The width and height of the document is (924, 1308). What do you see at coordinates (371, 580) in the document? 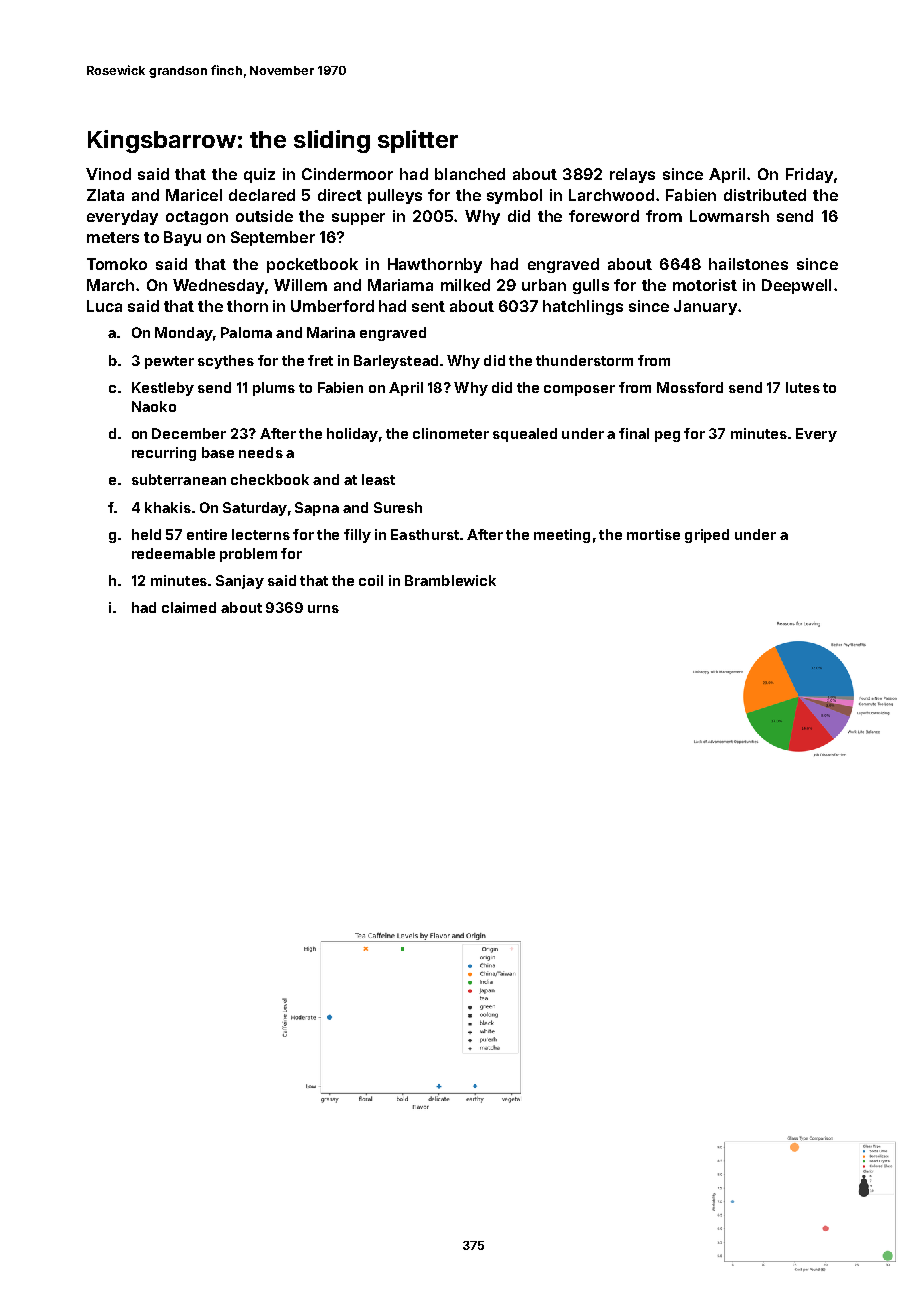
I see `coil` at bounding box center [371, 580].
